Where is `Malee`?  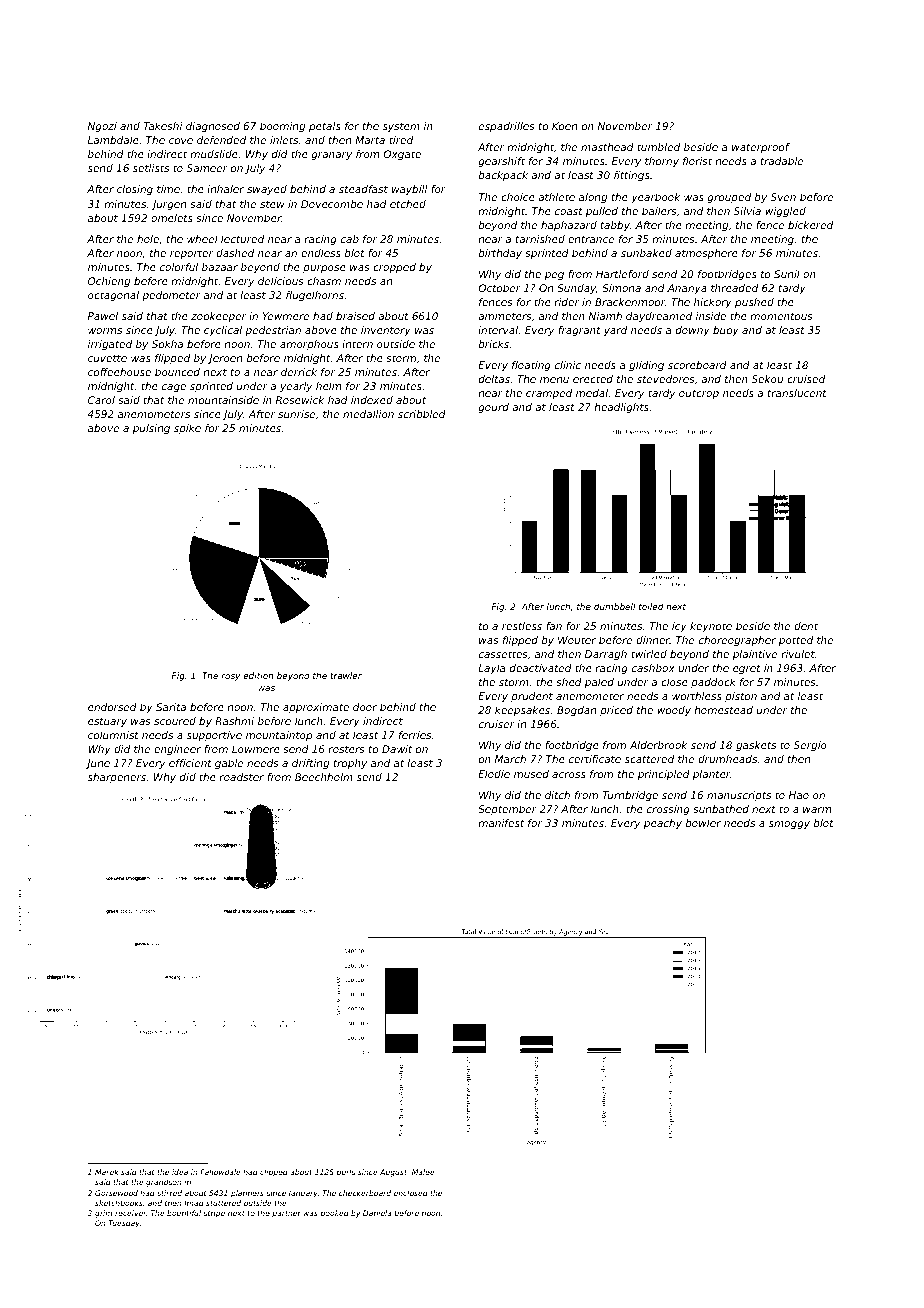
Malee is located at coordinates (423, 1172).
